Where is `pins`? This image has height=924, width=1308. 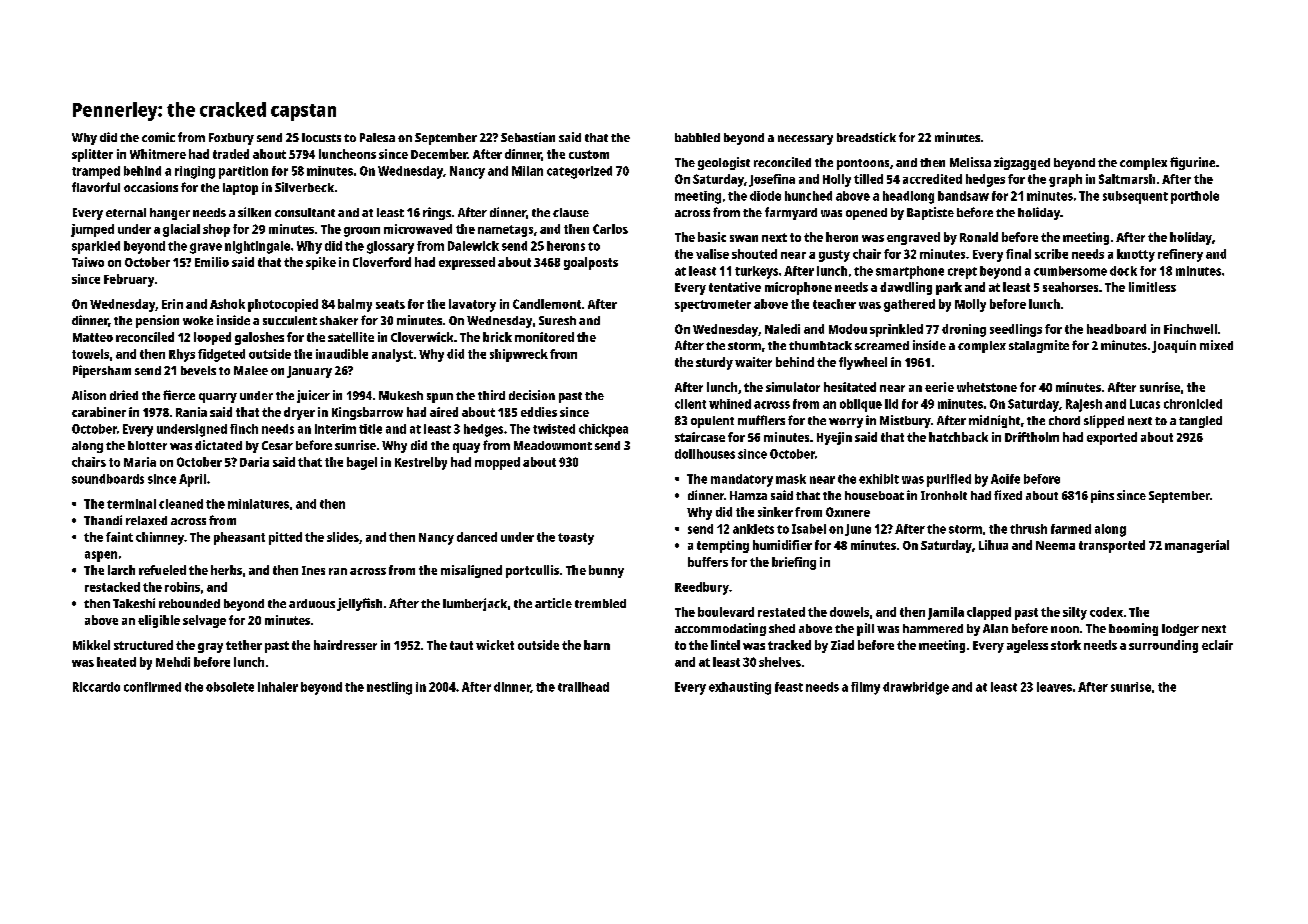
pins is located at coordinates (1102, 496).
